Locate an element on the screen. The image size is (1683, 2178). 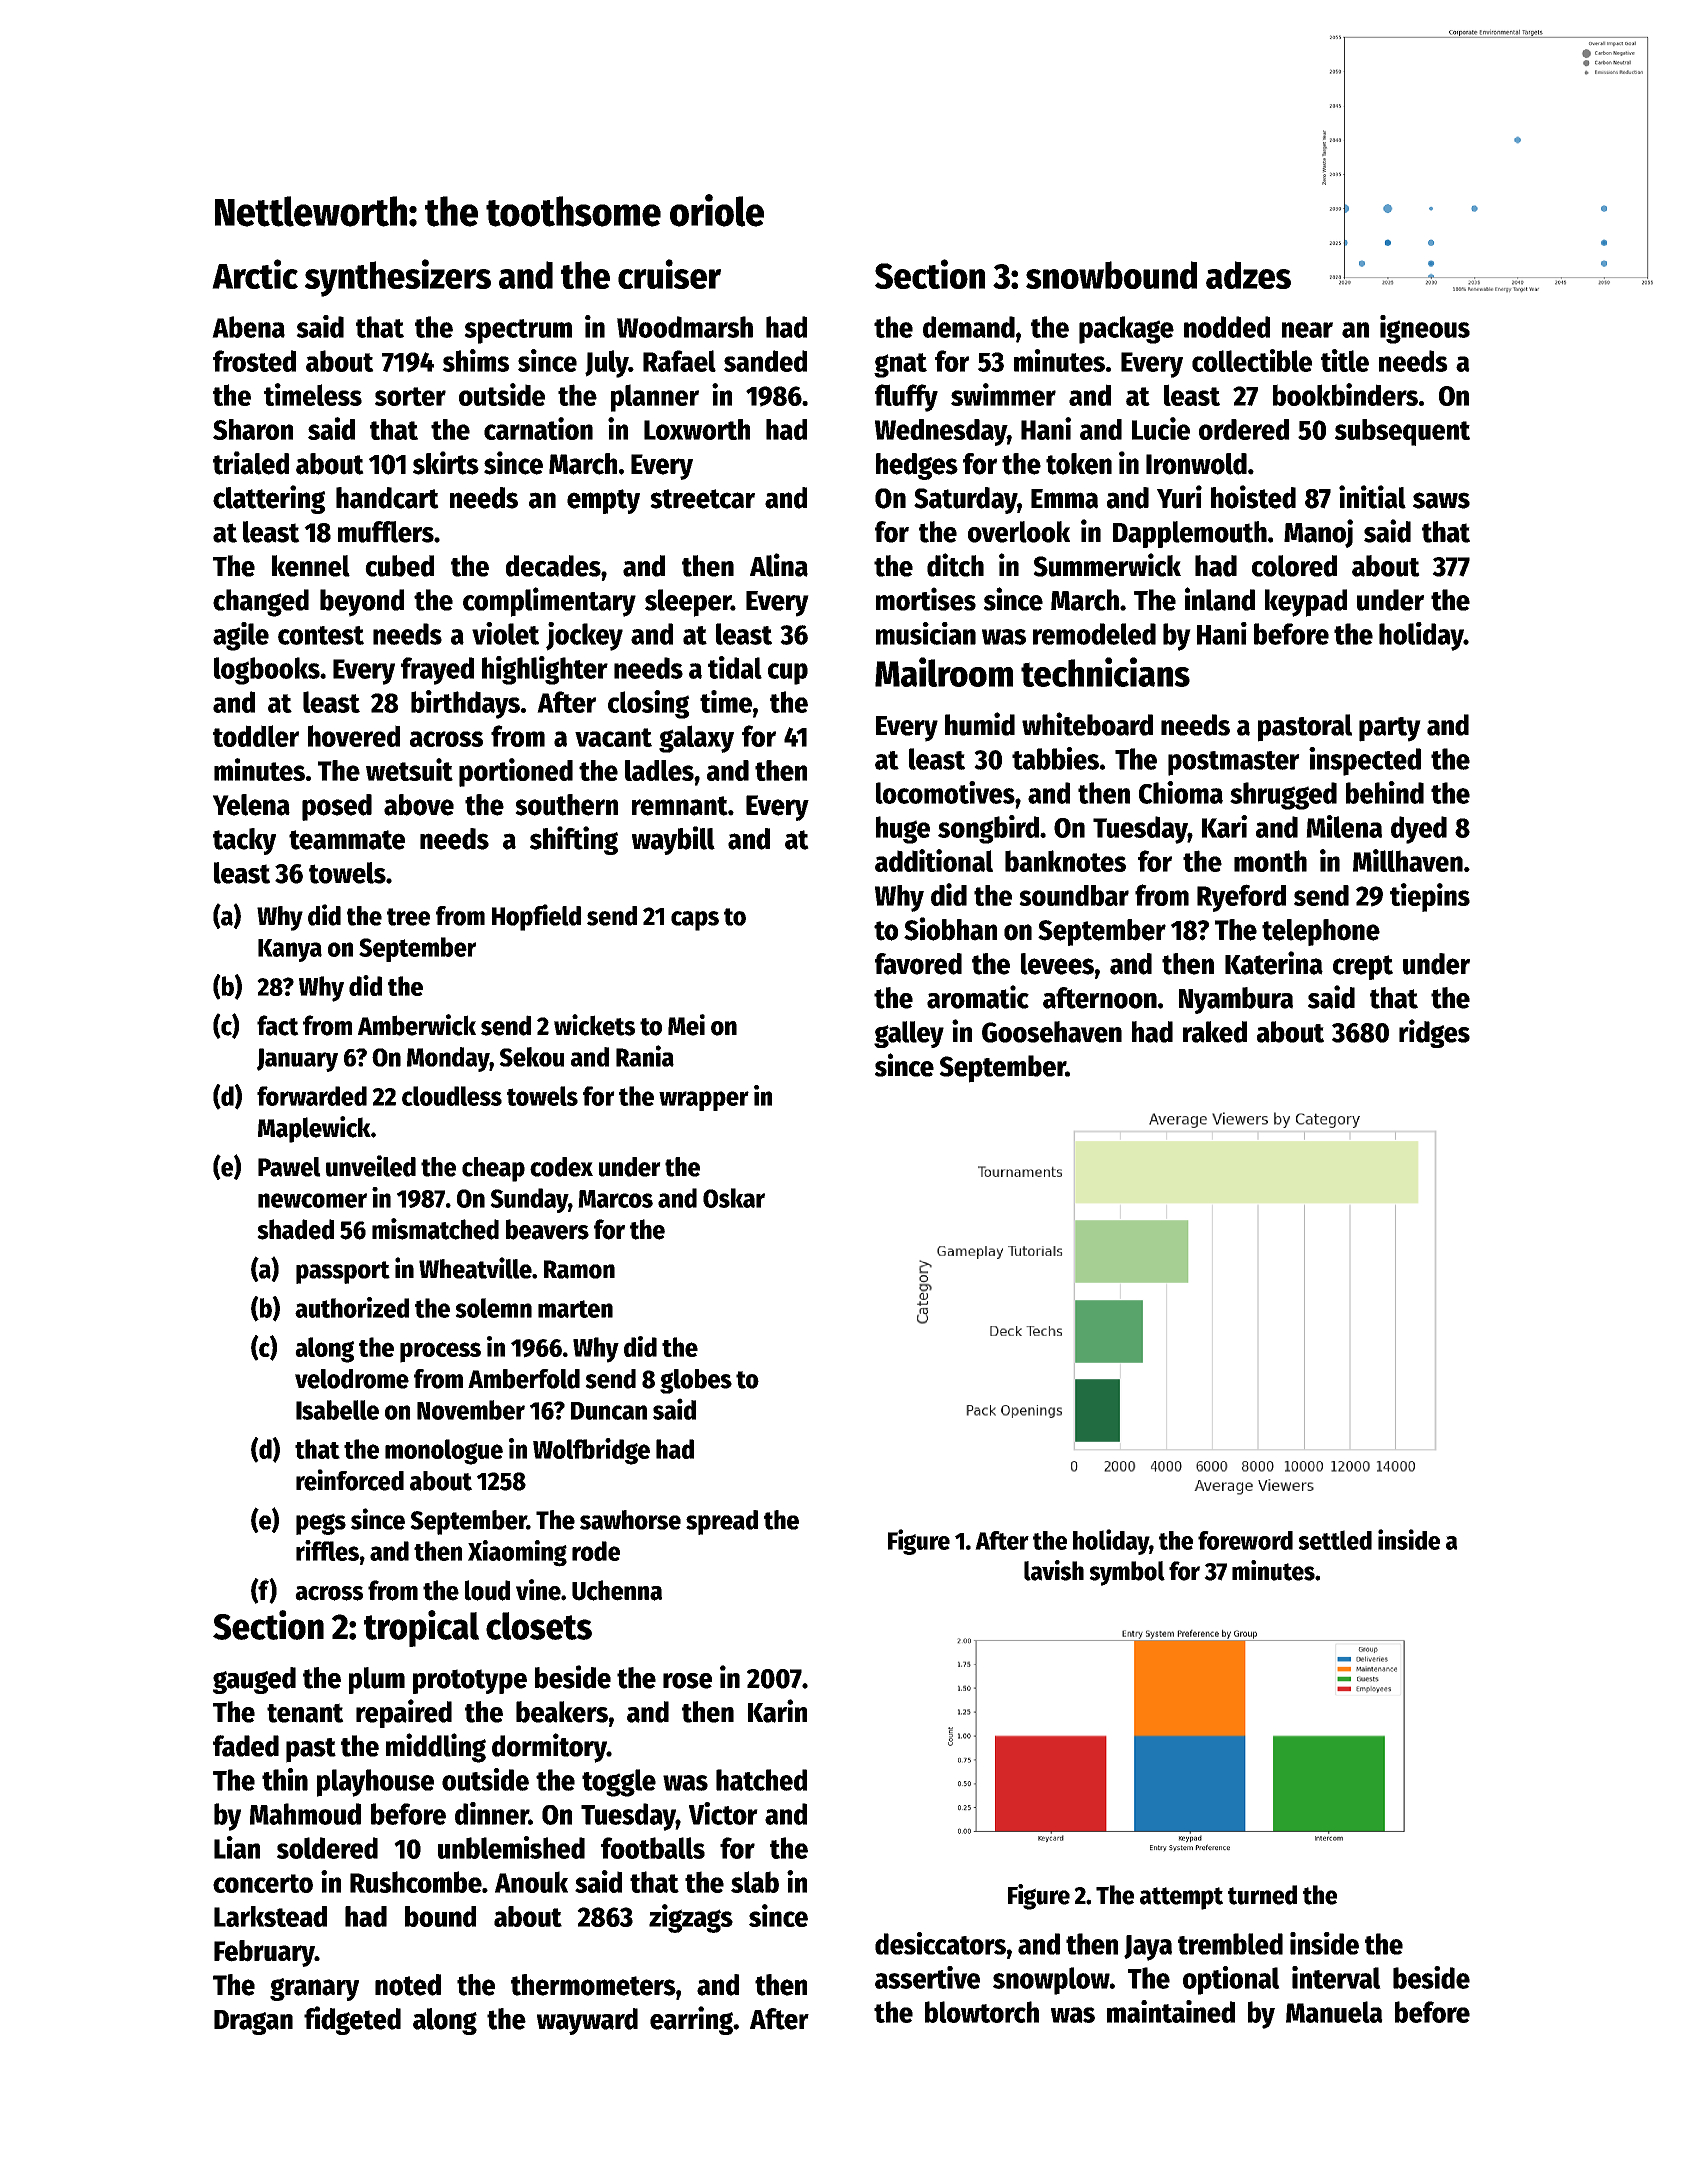
foreword is located at coordinates (1245, 1540).
